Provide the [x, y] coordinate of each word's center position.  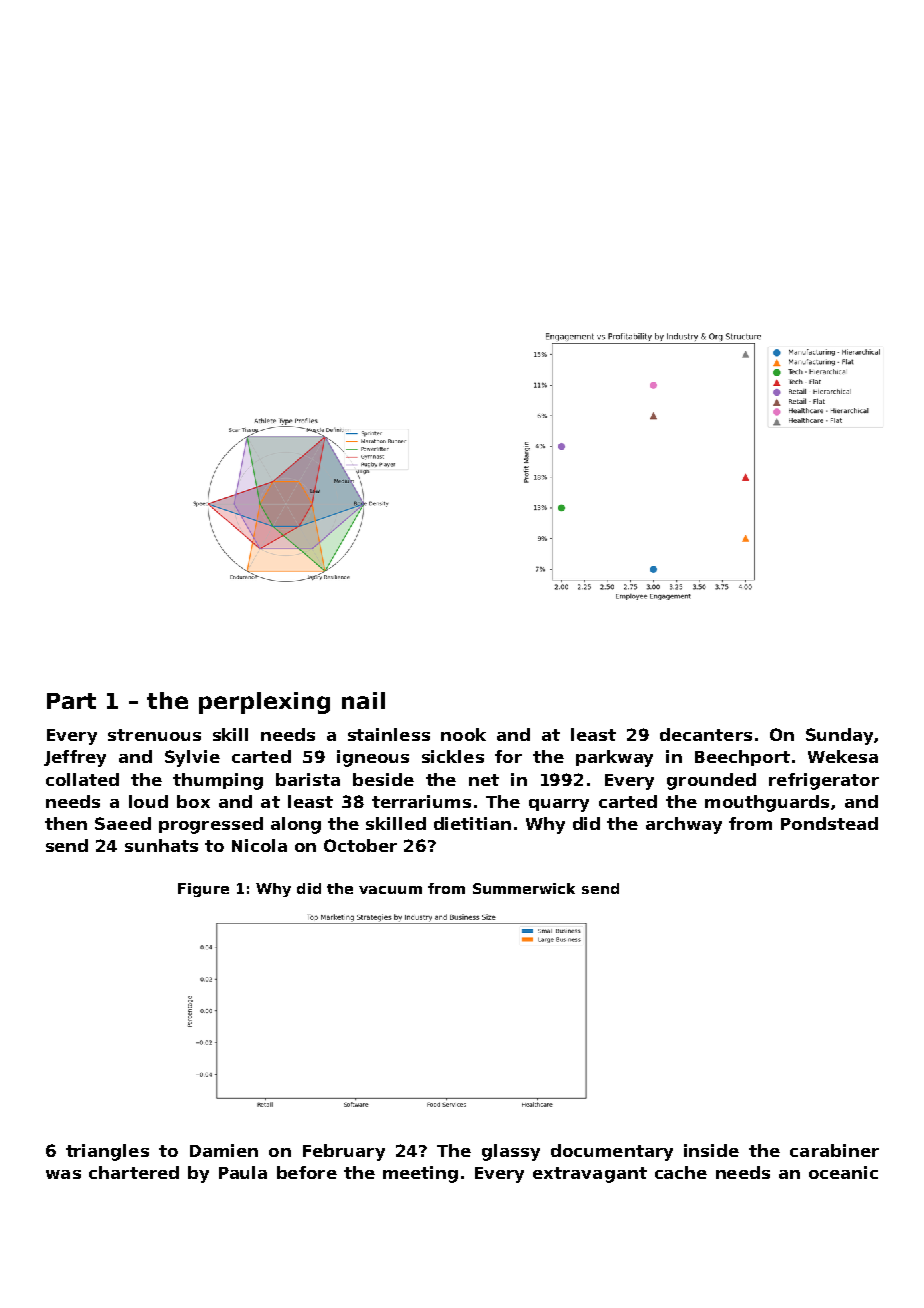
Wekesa [843, 756]
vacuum [390, 890]
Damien [224, 1150]
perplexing [264, 703]
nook [463, 734]
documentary [612, 1152]
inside [711, 1150]
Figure [203, 890]
